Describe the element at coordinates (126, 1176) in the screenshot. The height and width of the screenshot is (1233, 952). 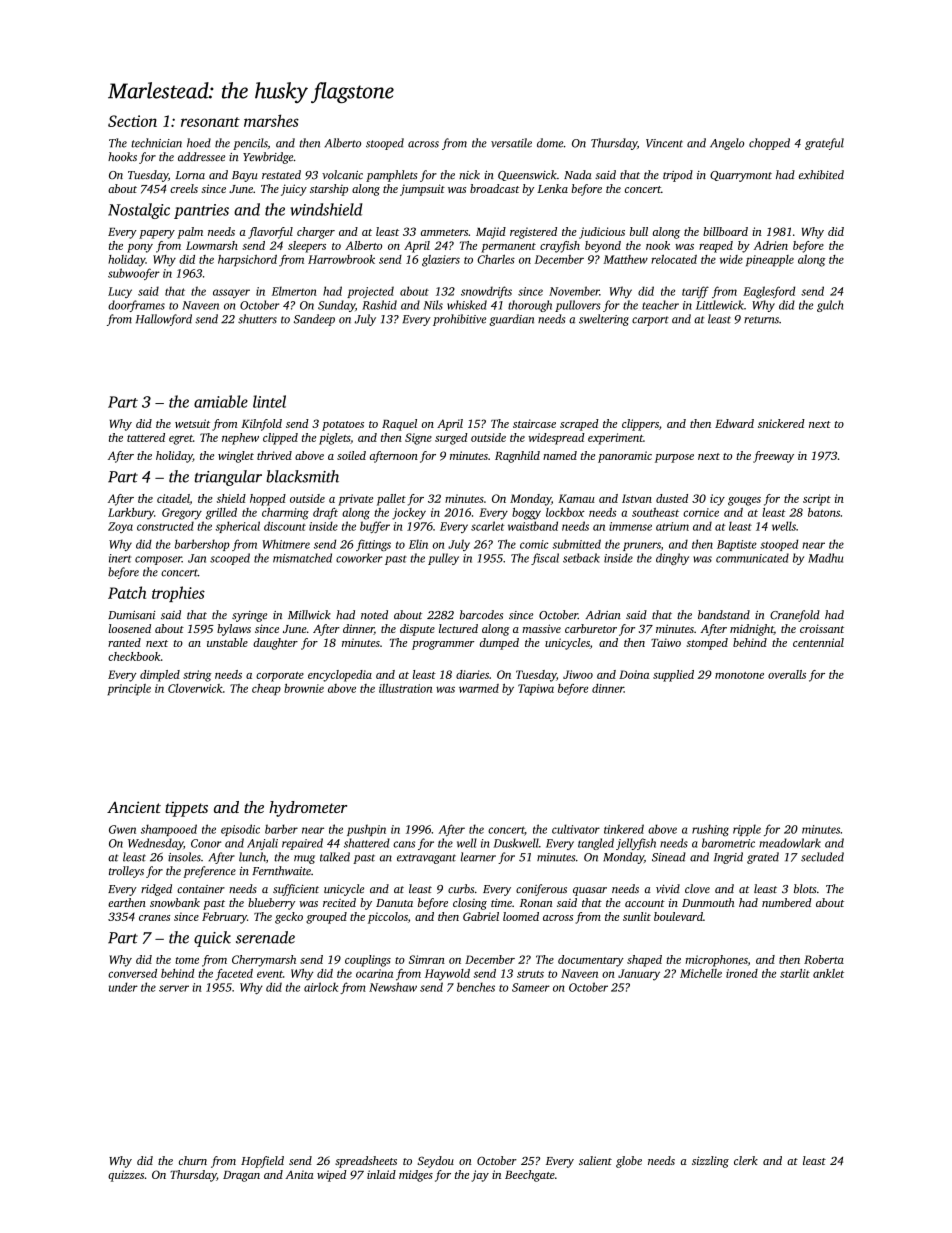
I see `quizzes` at that location.
